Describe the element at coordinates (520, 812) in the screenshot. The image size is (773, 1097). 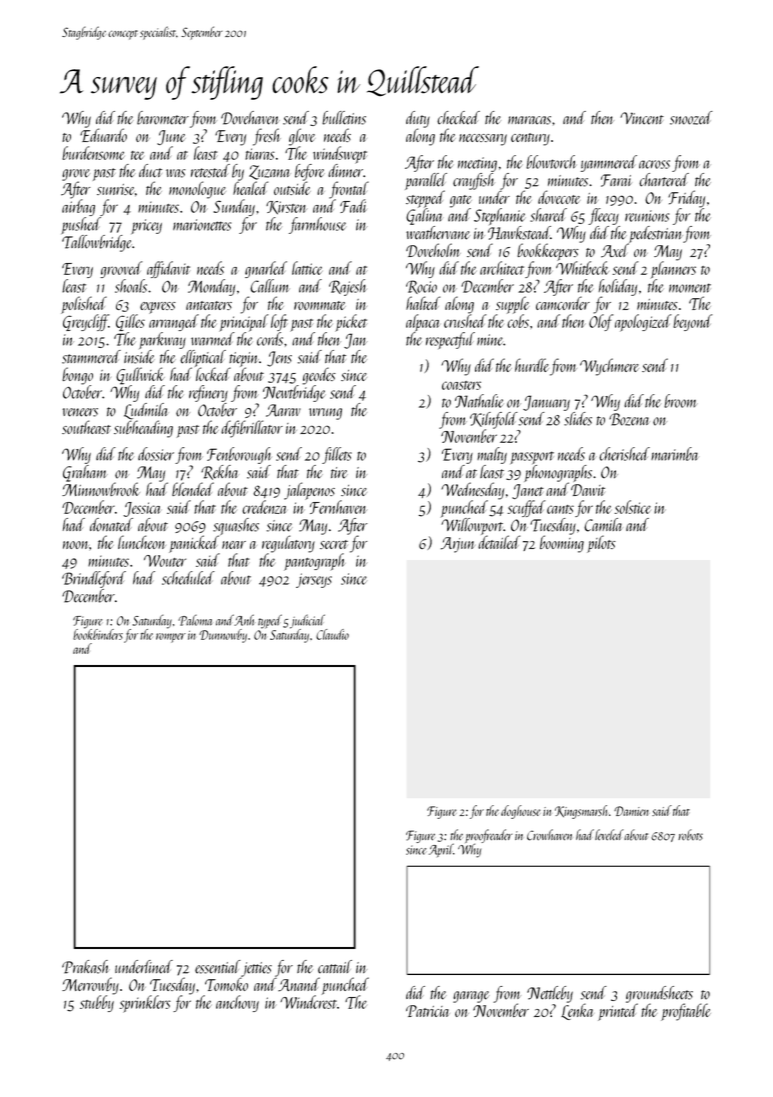
I see `doghouse` at that location.
